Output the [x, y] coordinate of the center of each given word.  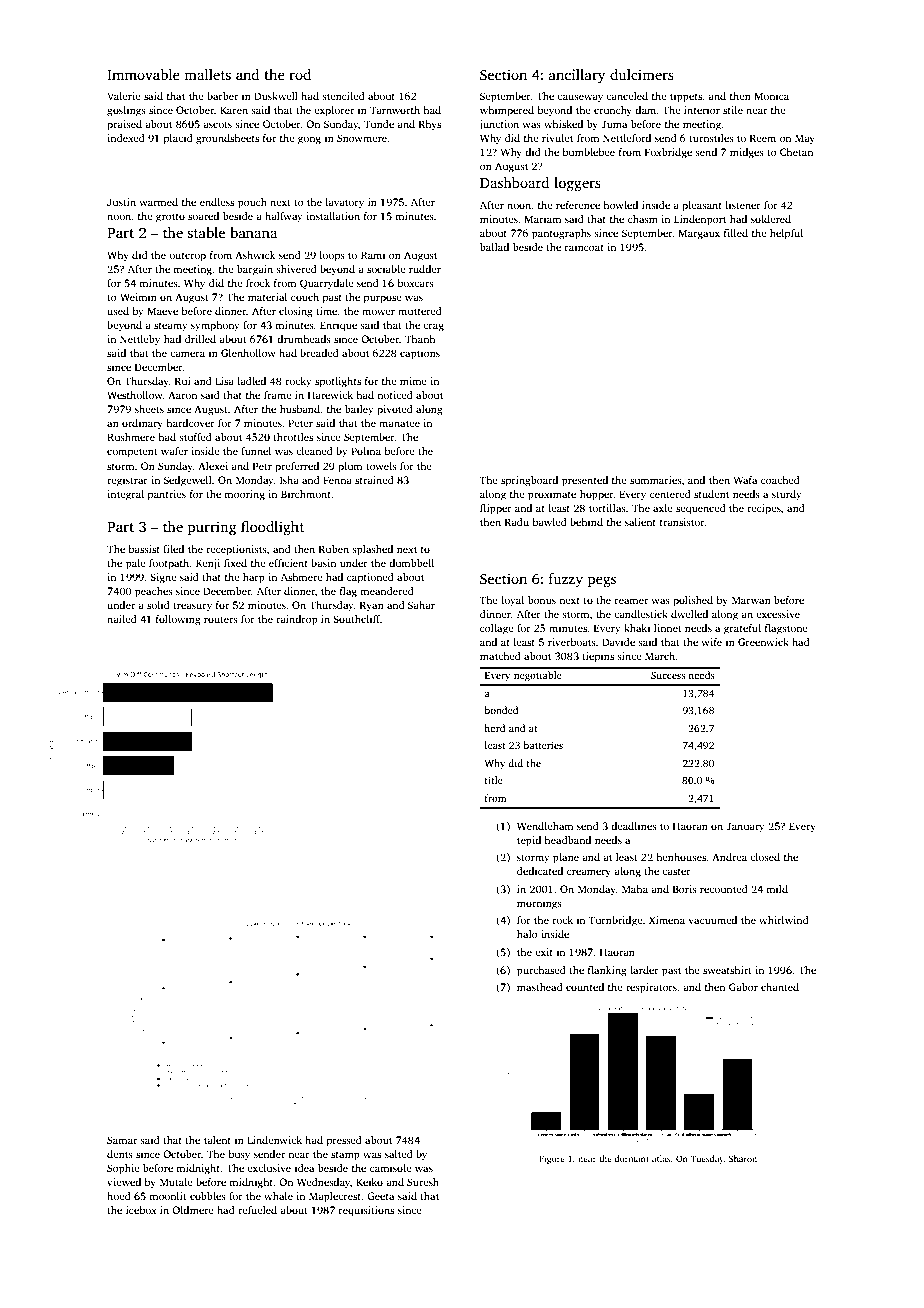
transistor [682, 522]
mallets [207, 74]
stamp [345, 1156]
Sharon [743, 1158]
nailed [122, 619]
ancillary [577, 76]
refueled [257, 1210]
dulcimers [642, 74]
